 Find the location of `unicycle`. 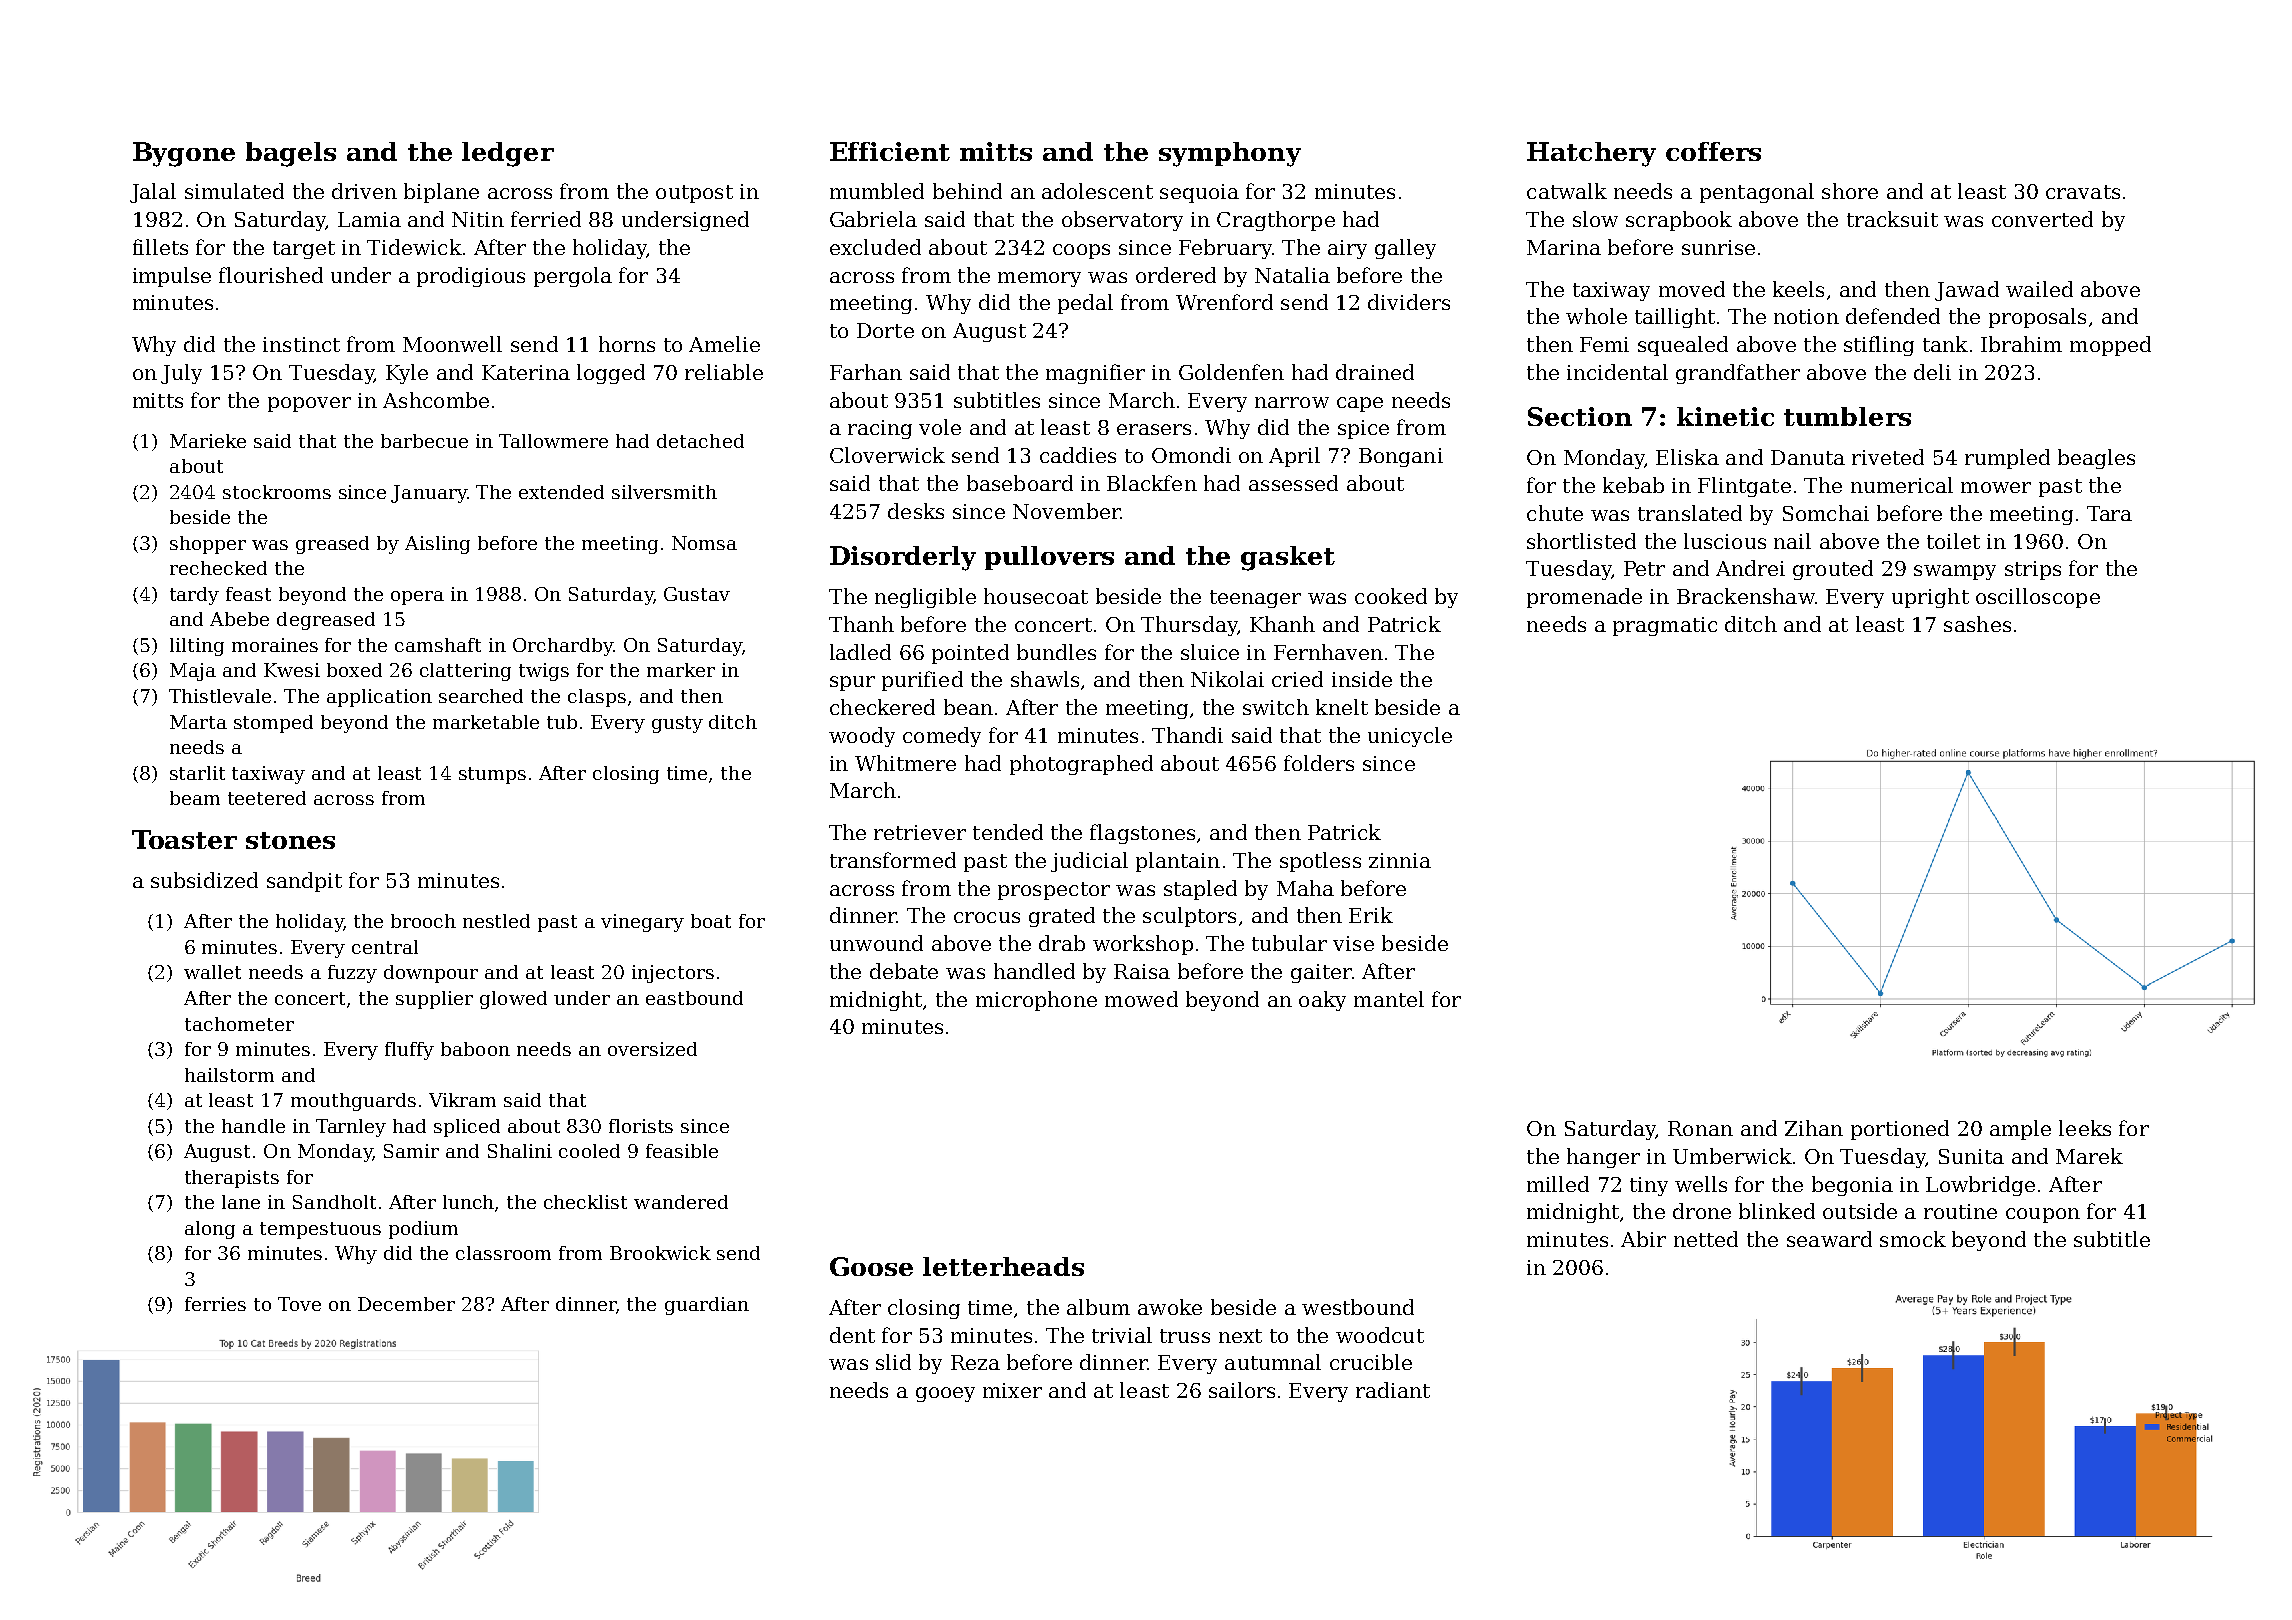

unicycle is located at coordinates (1410, 737).
